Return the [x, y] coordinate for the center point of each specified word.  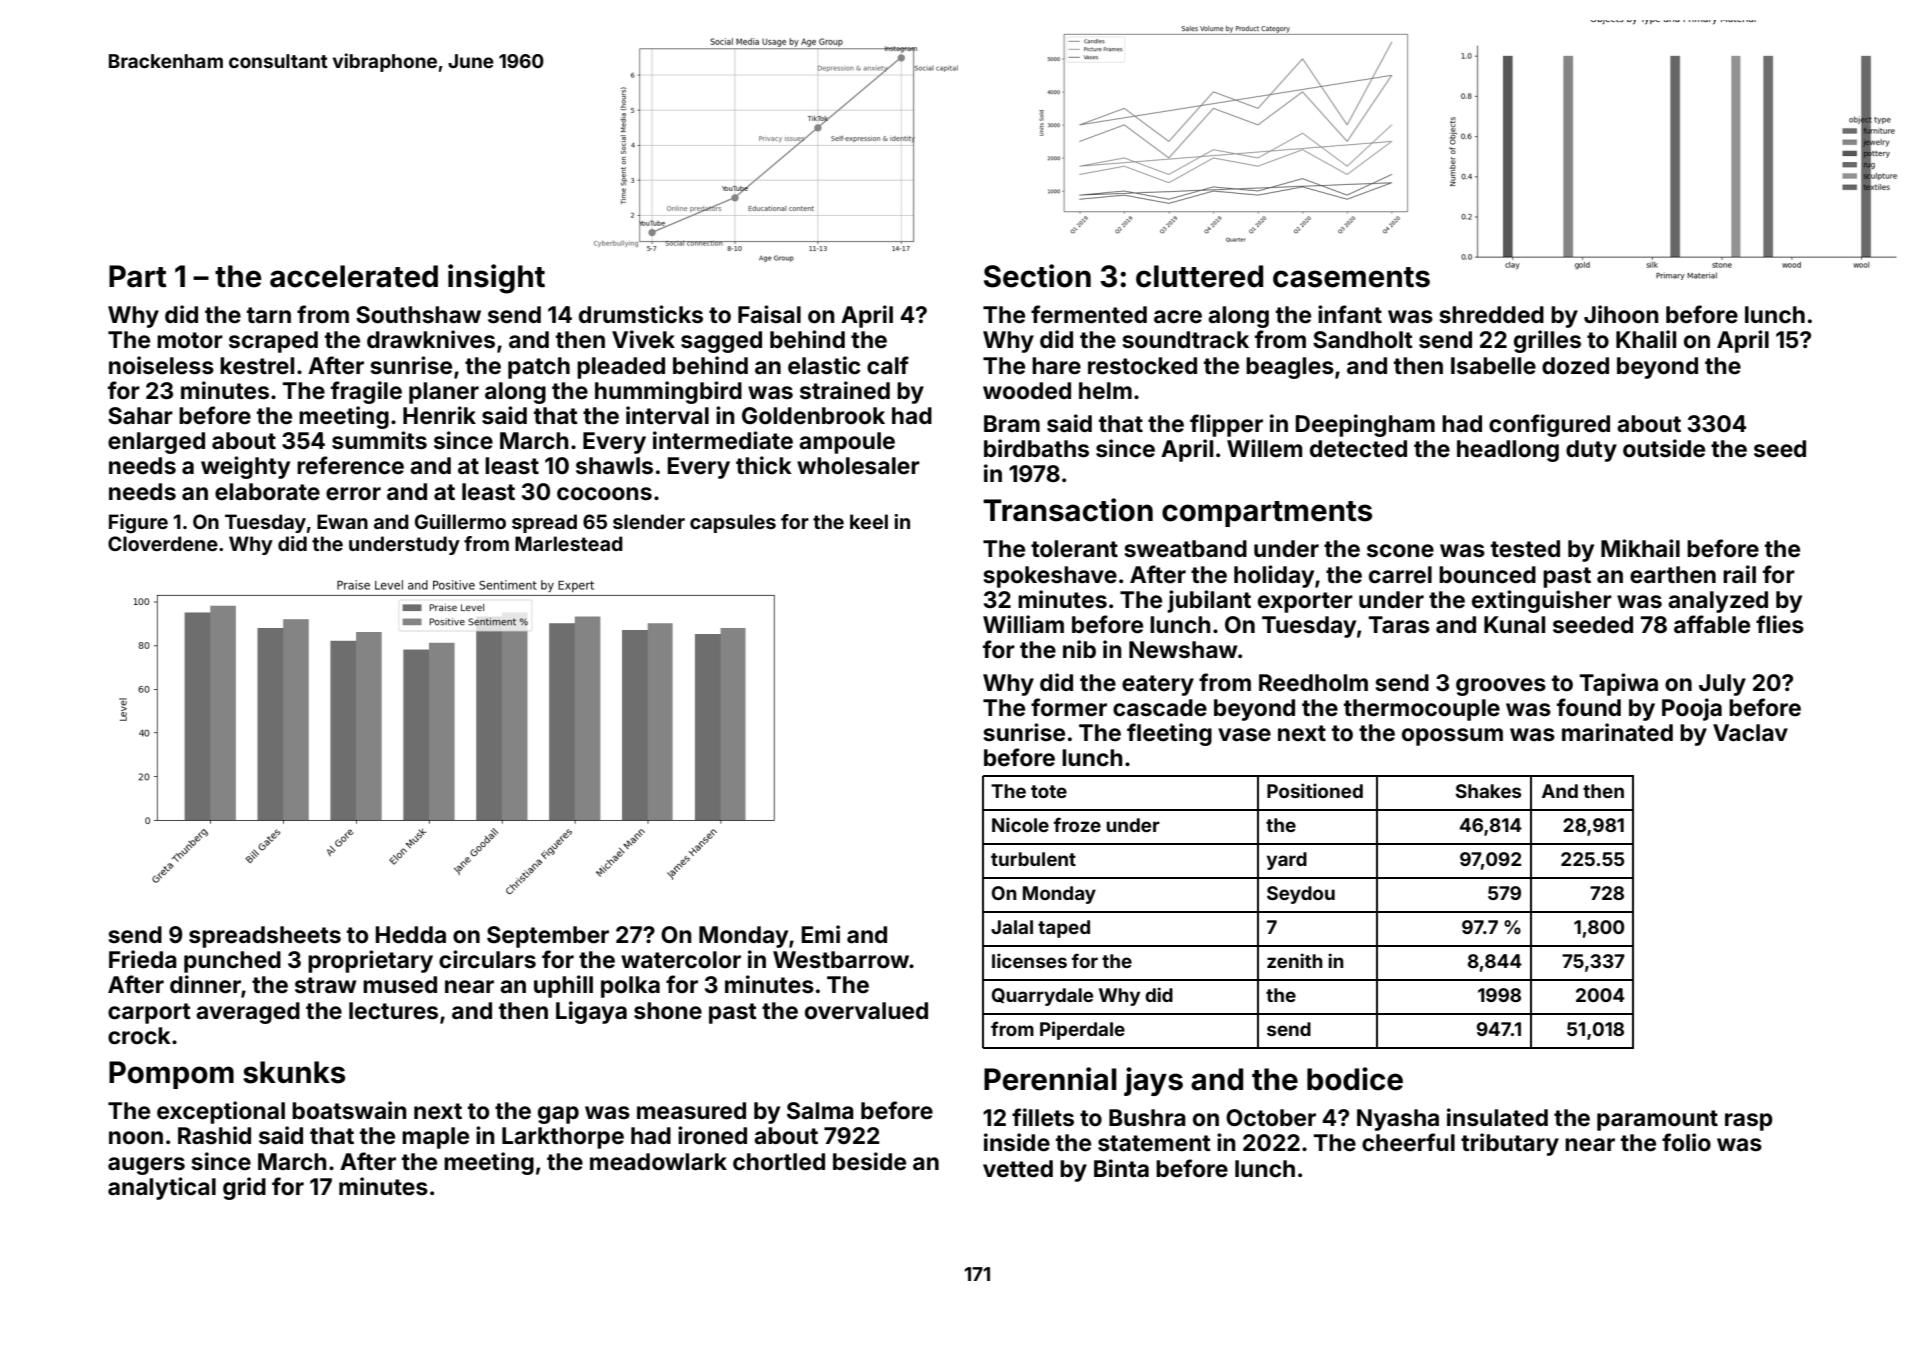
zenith [1295, 960]
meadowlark [658, 1162]
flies [1780, 624]
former [1069, 707]
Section [1037, 276]
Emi [821, 934]
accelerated [354, 276]
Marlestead [569, 543]
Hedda [411, 935]
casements [1351, 277]
